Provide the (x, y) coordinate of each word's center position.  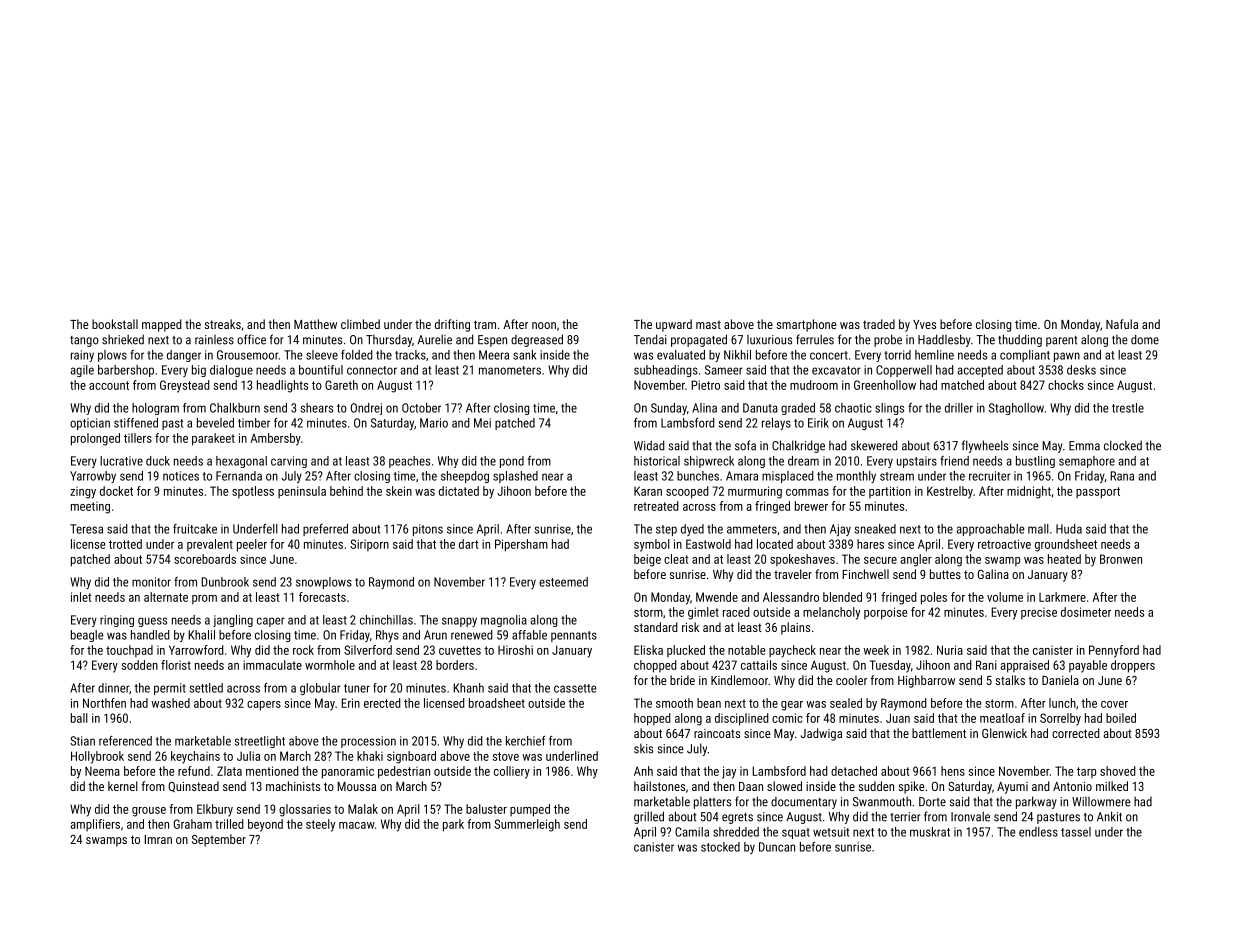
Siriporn (369, 545)
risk (690, 627)
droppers (1133, 666)
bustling (1035, 462)
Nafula (1122, 324)
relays (776, 424)
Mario (434, 423)
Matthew (315, 324)
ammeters (752, 529)
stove (506, 756)
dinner (113, 688)
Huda (1069, 529)
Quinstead (193, 787)
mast (708, 325)
